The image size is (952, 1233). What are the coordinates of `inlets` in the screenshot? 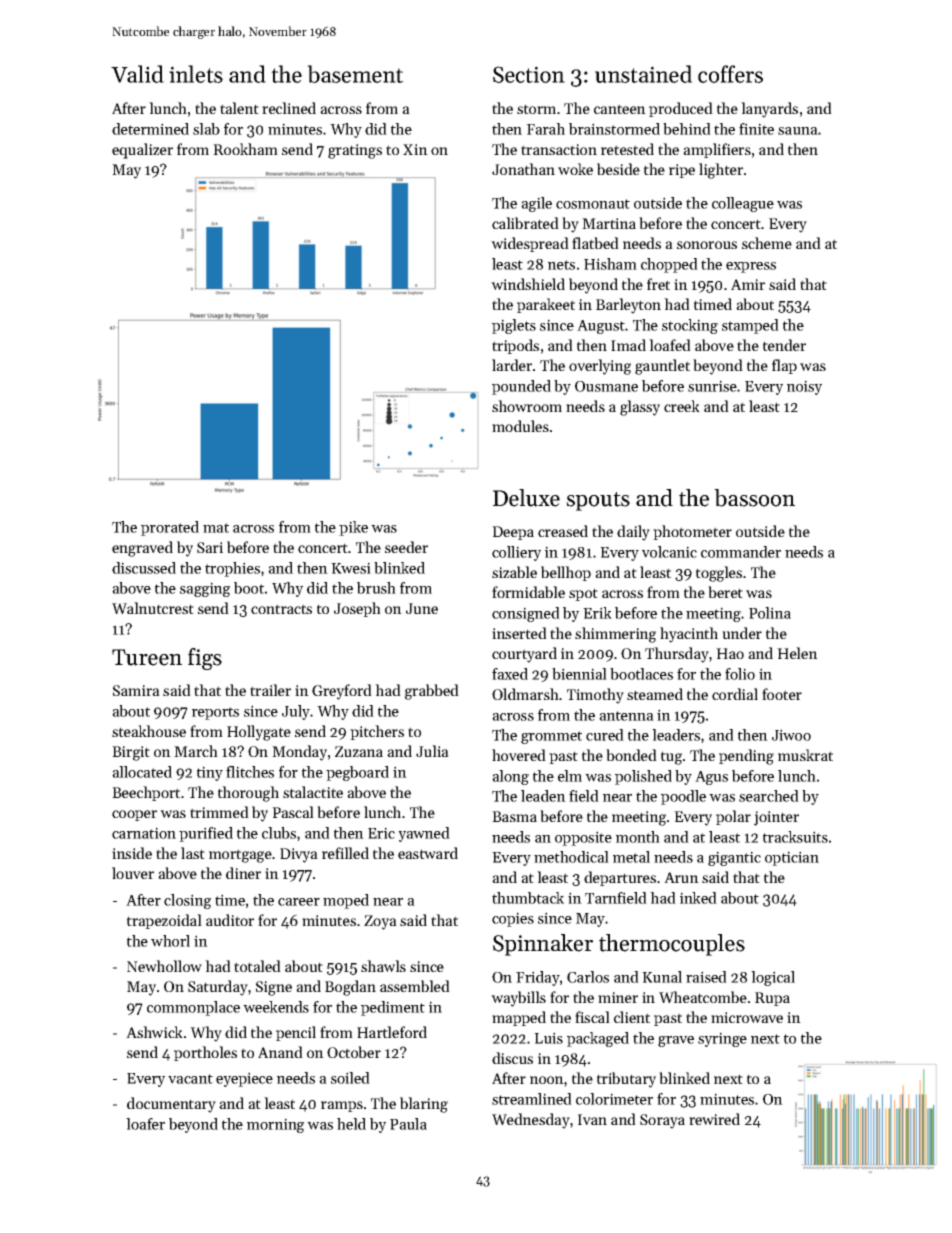 It's located at (196, 74).
